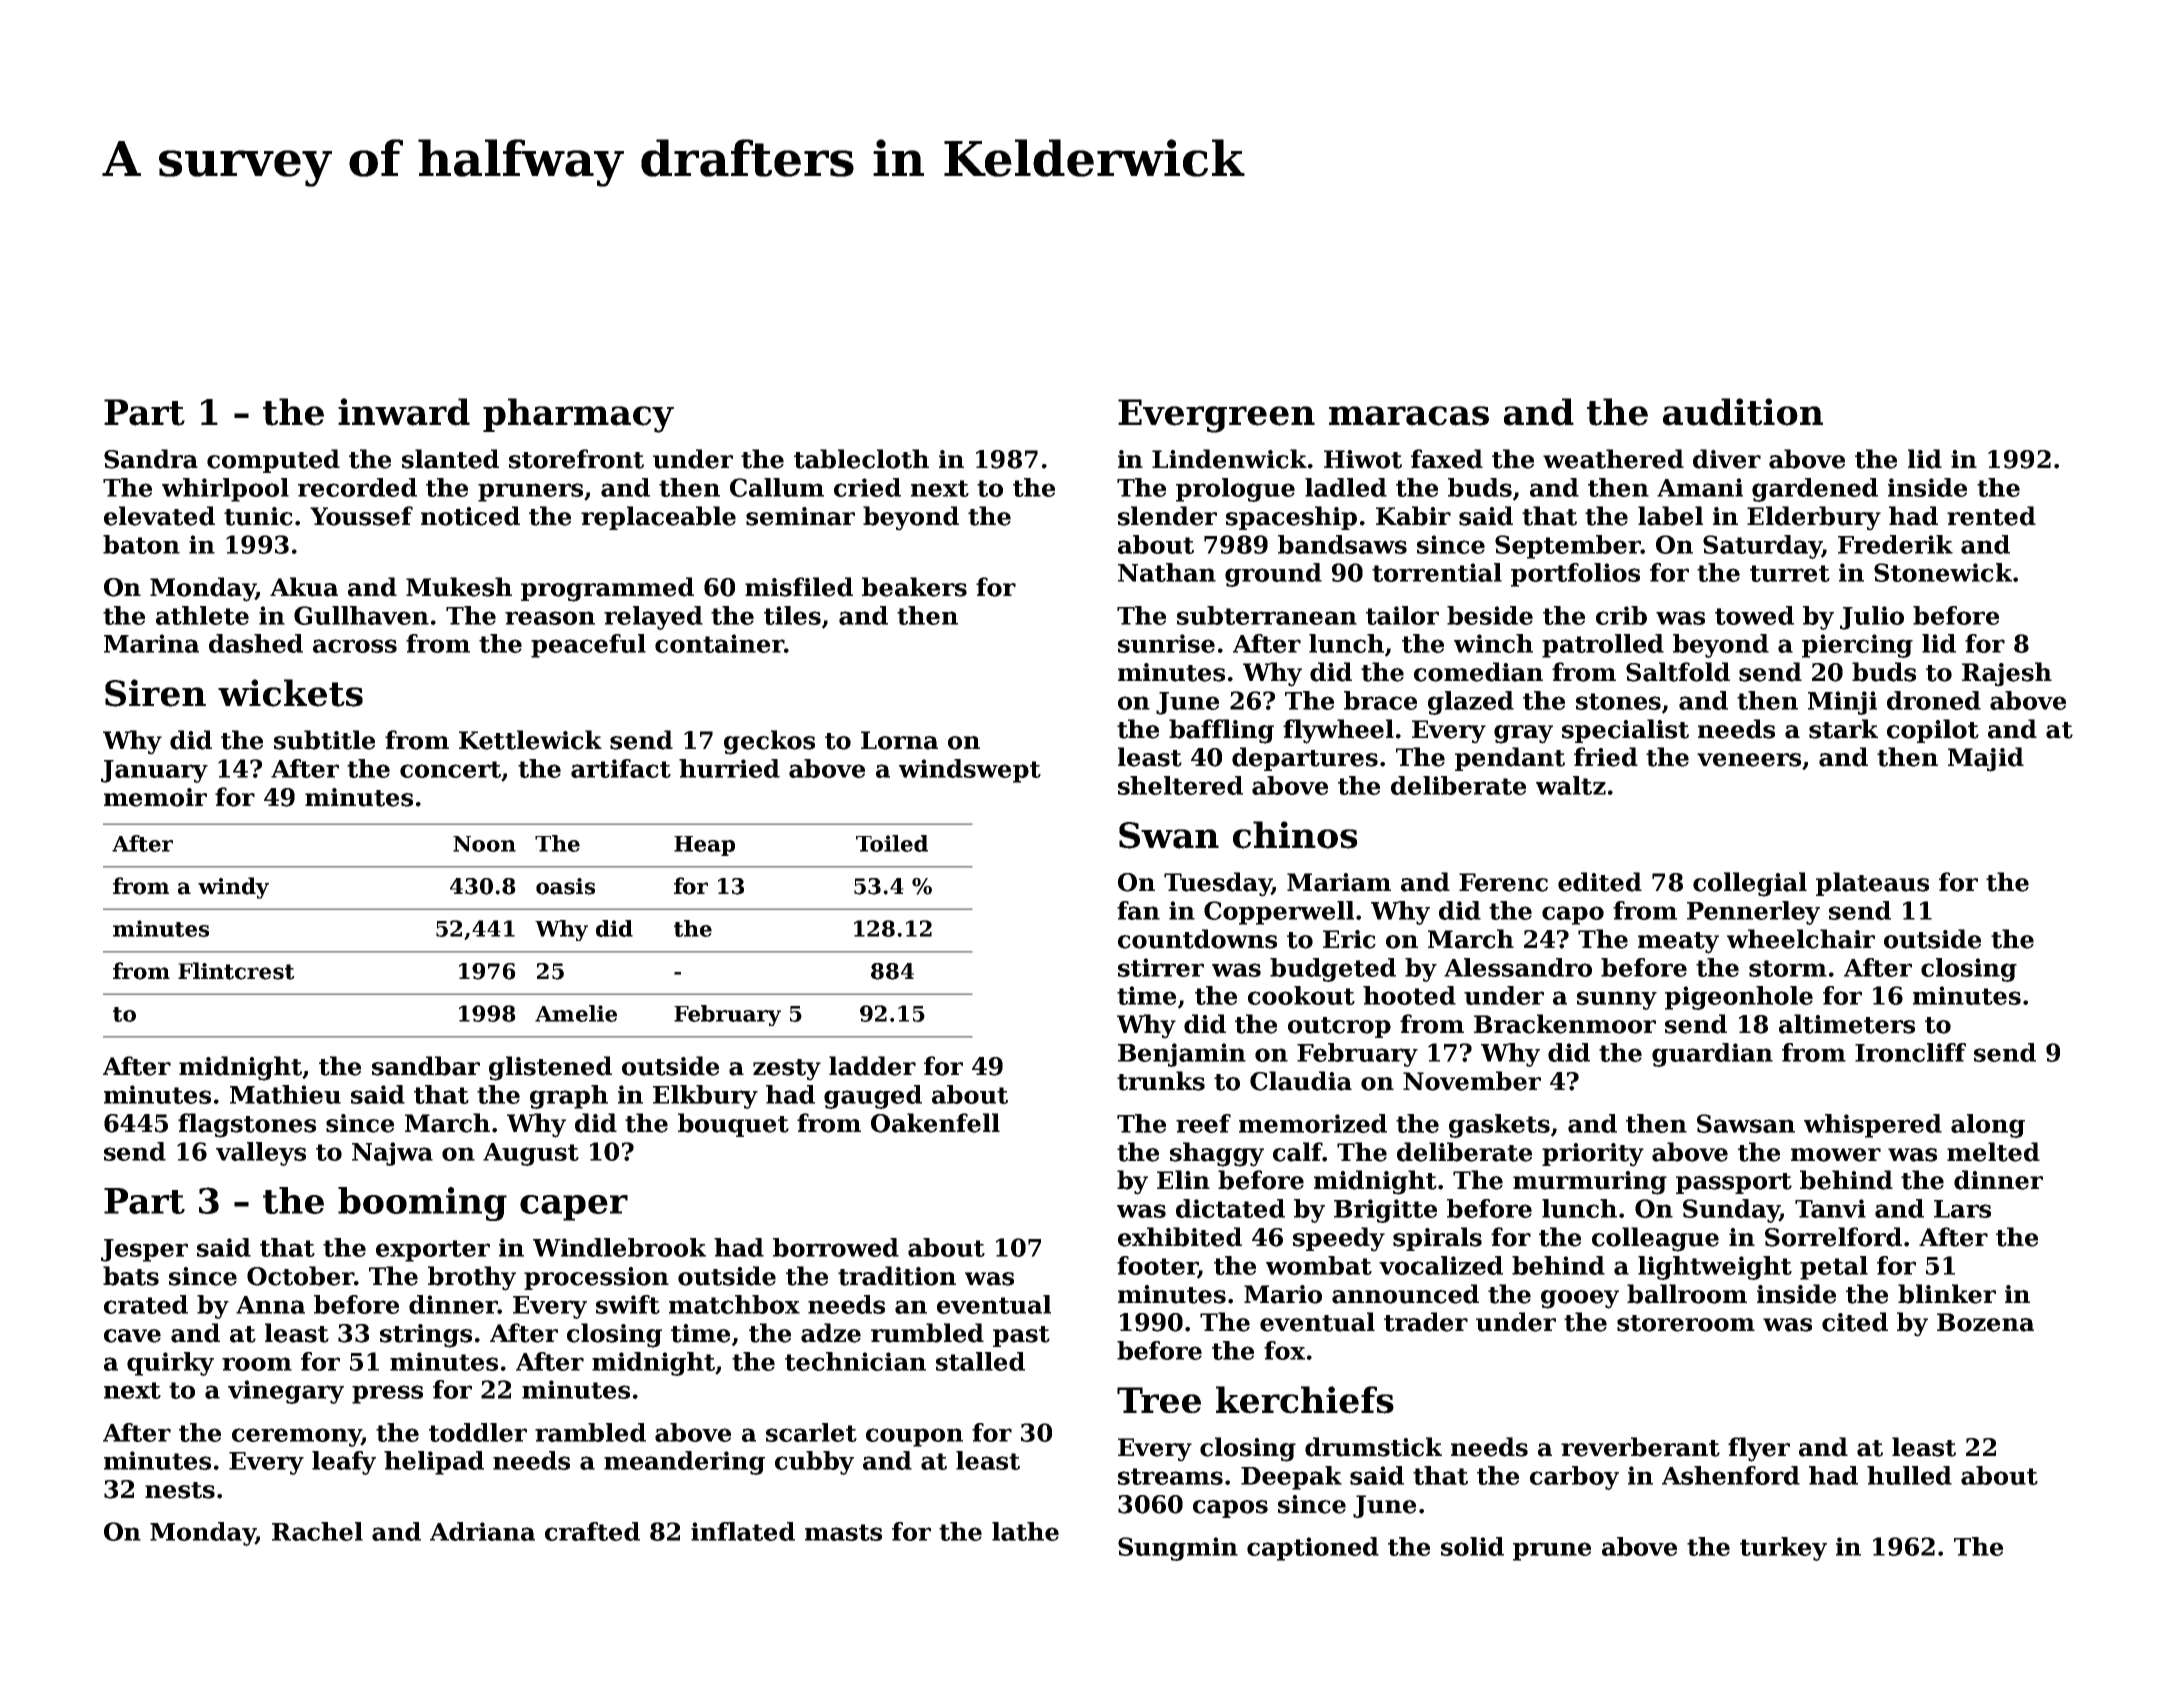 This screenshot has width=2178, height=1683. I want to click on Rachel, so click(317, 1531).
